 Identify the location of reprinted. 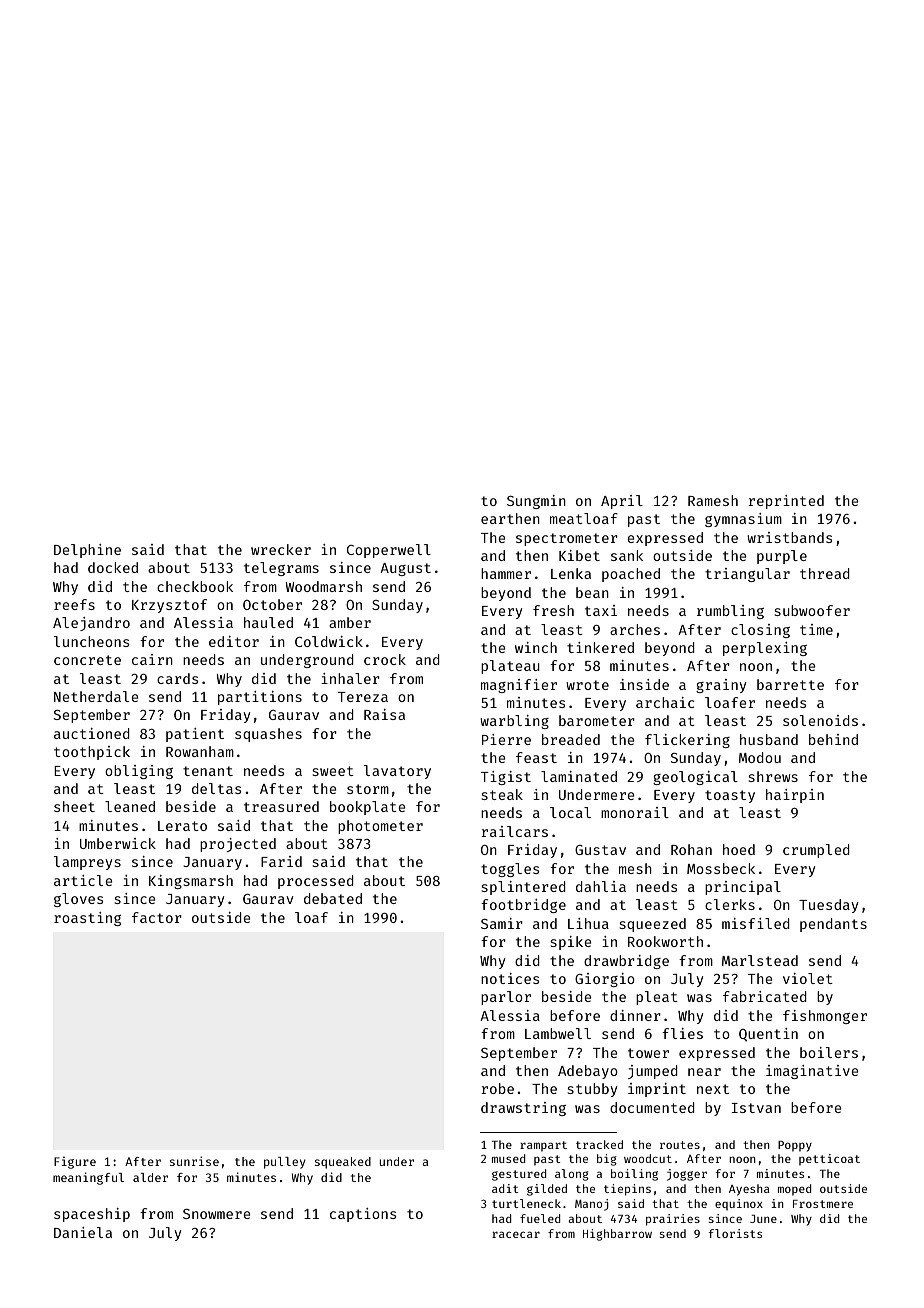
(786, 502).
